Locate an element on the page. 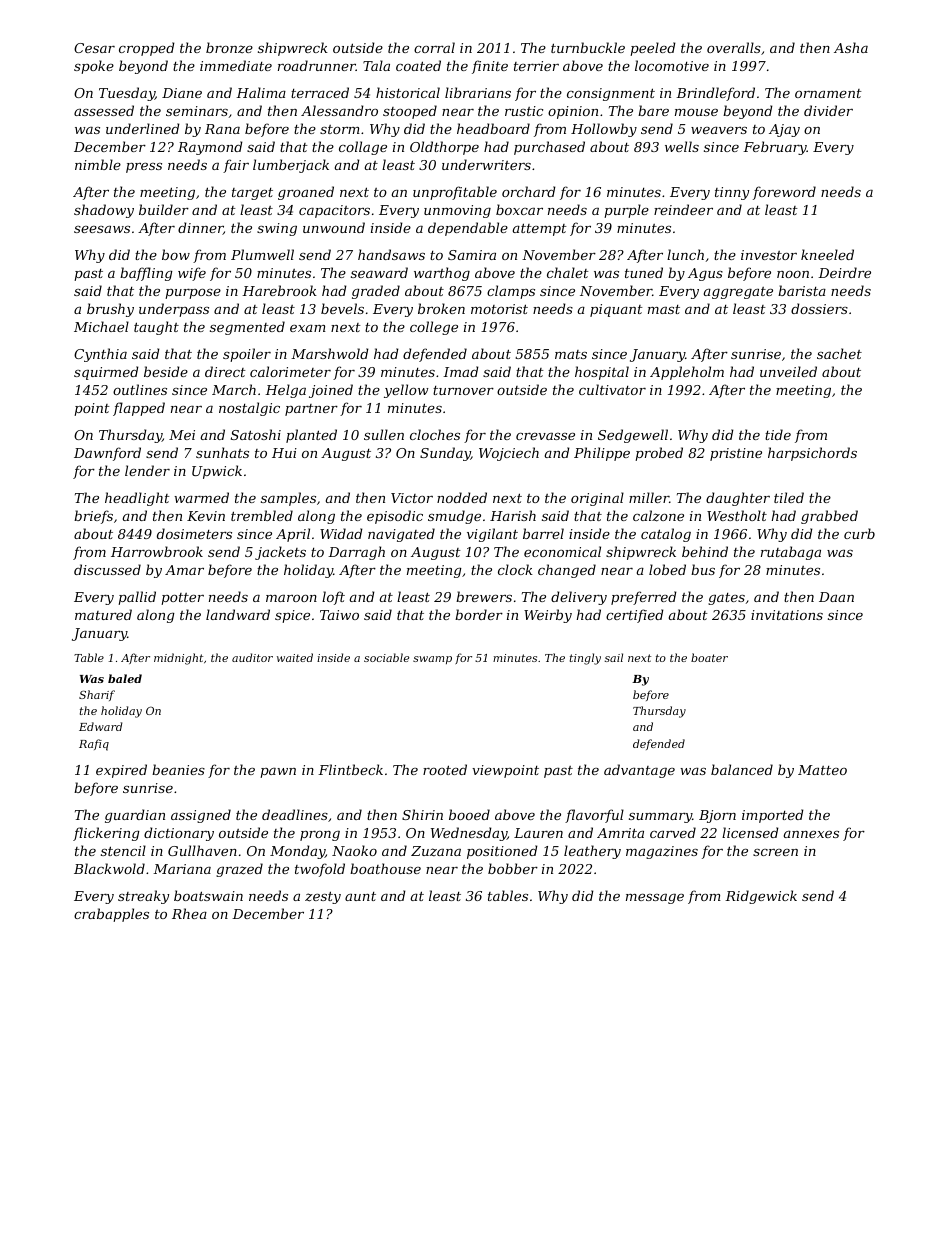 The width and height of the document is (952, 1233). Asha is located at coordinates (851, 47).
